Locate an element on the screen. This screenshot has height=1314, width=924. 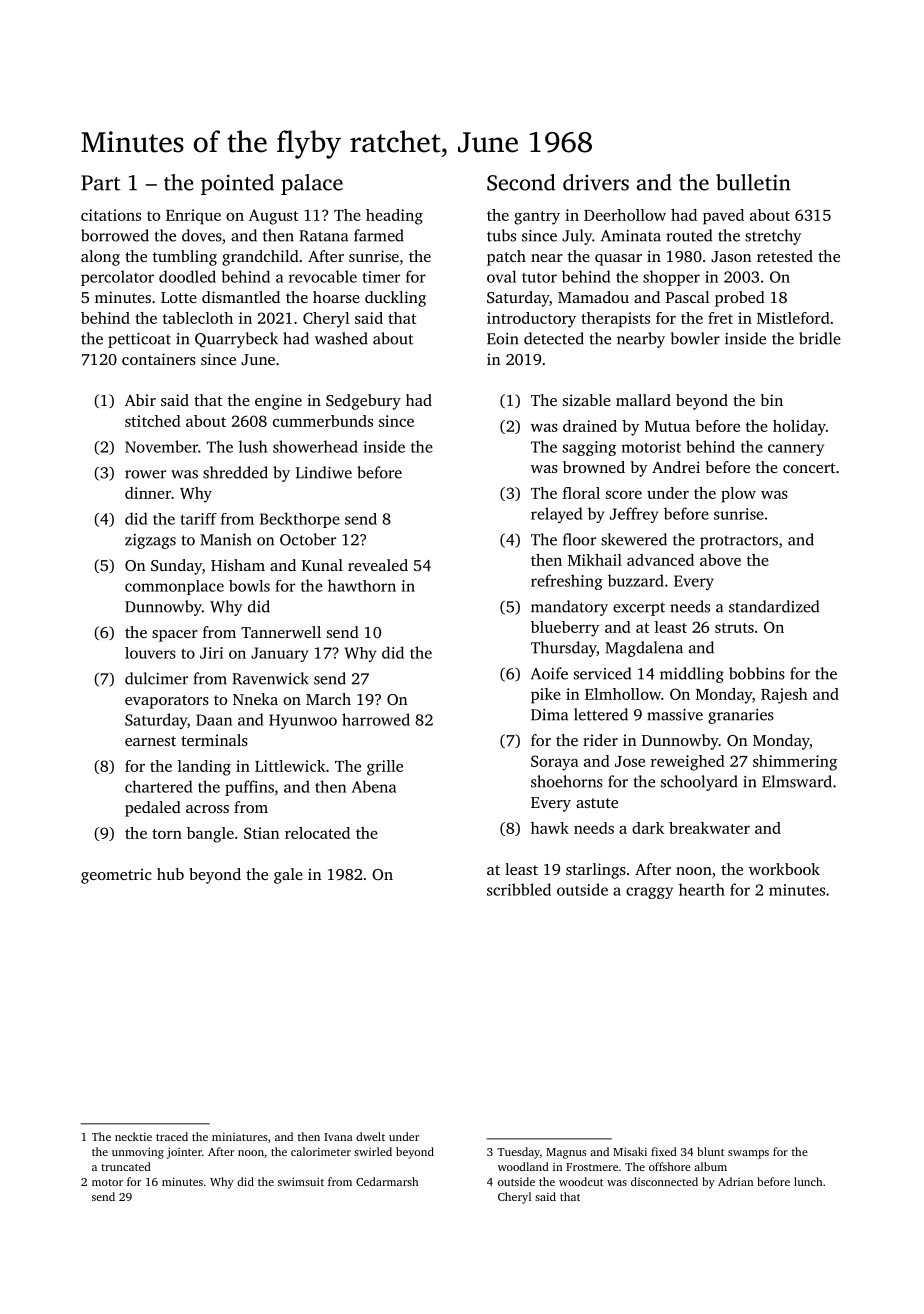
geometric is located at coordinates (116, 876).
